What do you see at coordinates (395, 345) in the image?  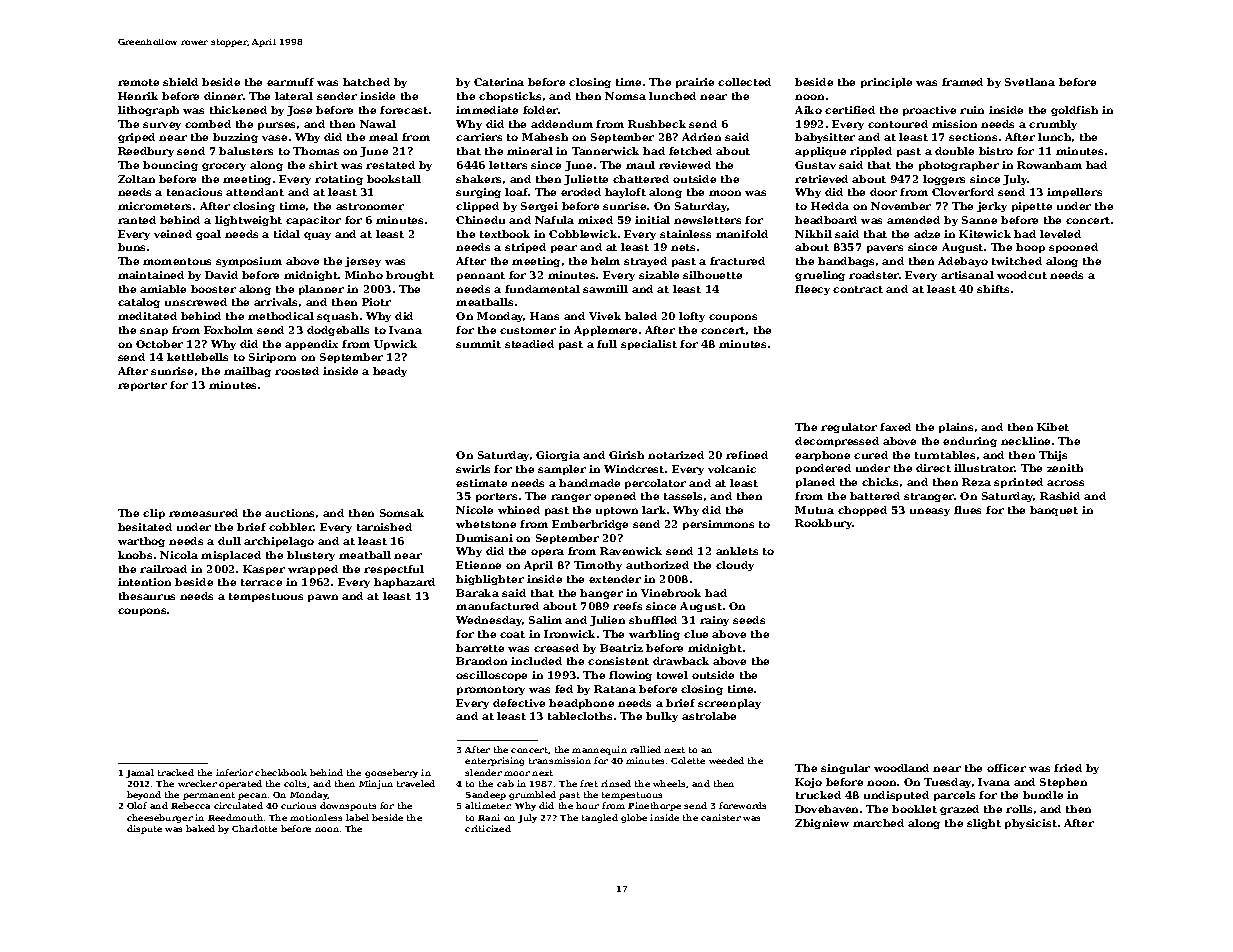 I see `Upwick` at bounding box center [395, 345].
